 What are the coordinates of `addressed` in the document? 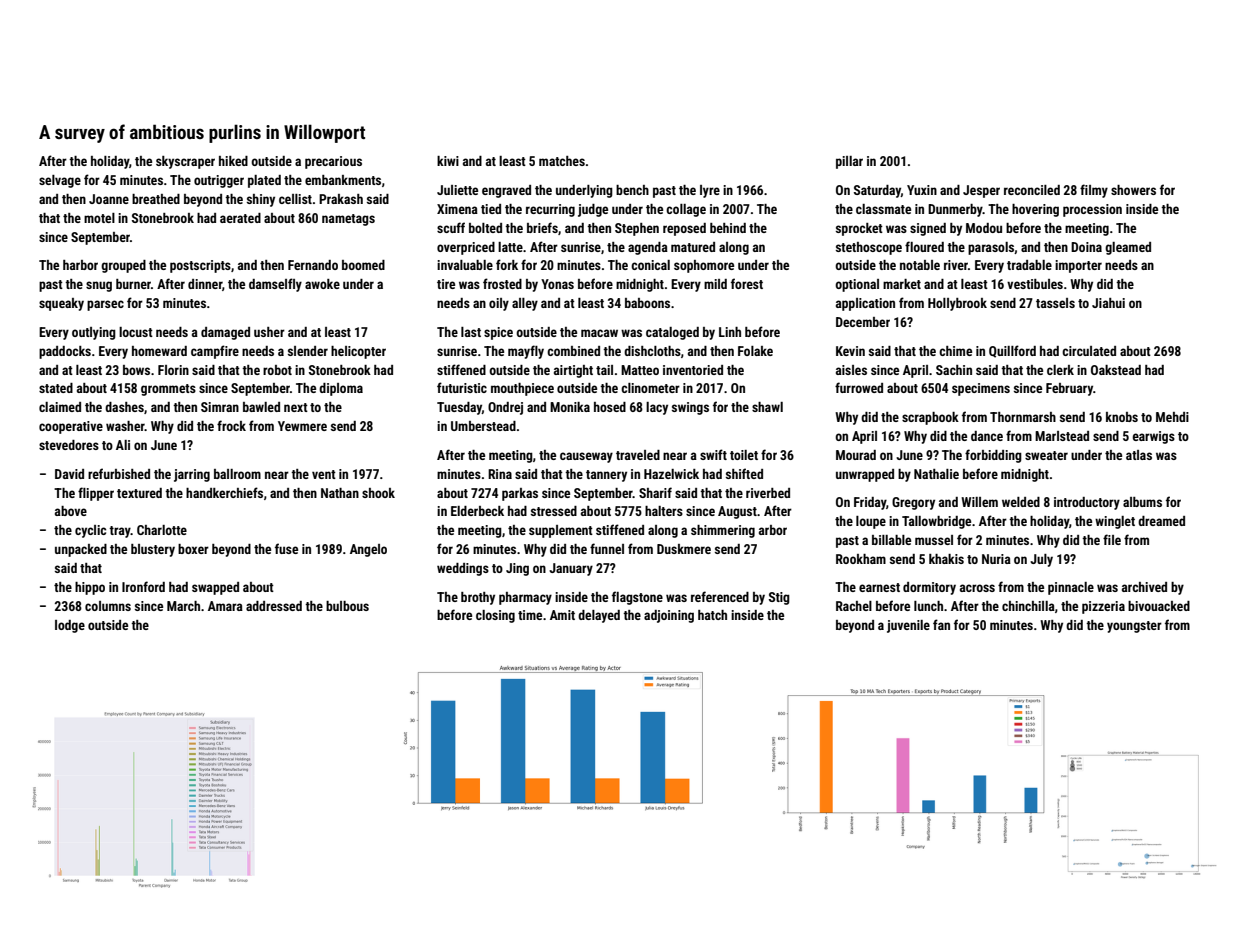 It's located at (274, 606).
